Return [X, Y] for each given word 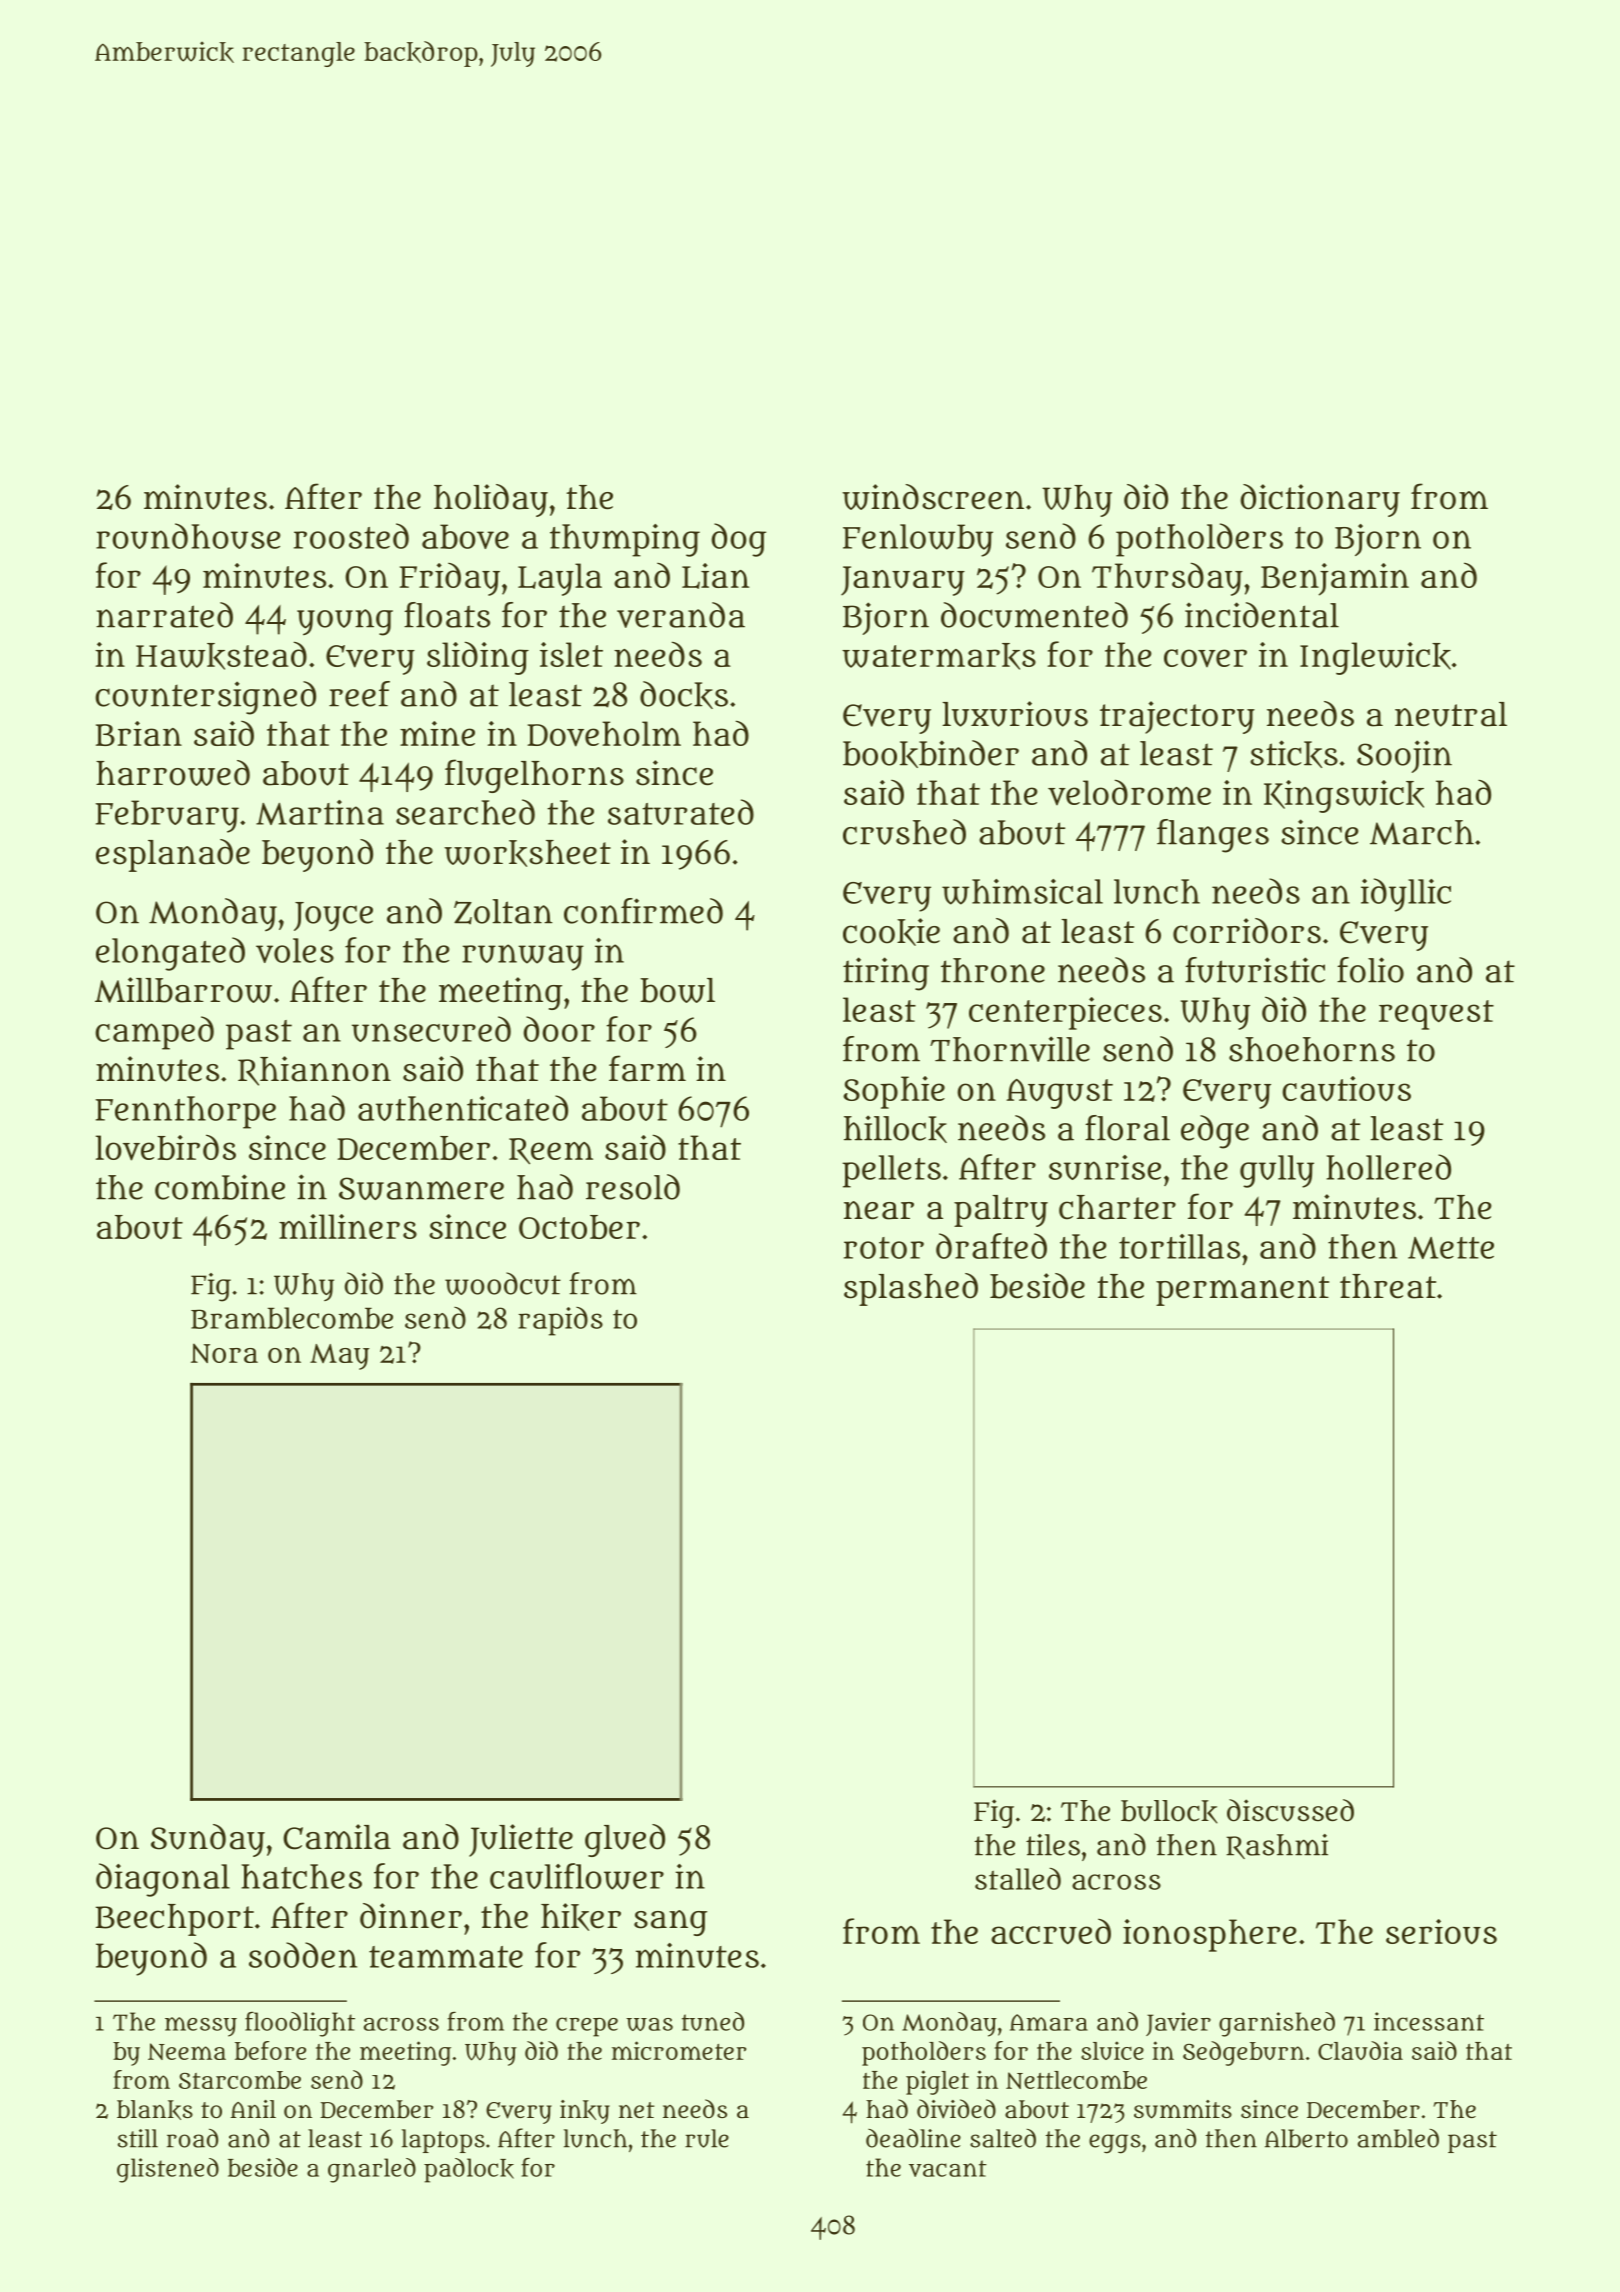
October [579, 1227]
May [339, 1357]
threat [1388, 1286]
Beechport [175, 1920]
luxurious [1015, 714]
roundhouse [188, 536]
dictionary [1320, 500]
